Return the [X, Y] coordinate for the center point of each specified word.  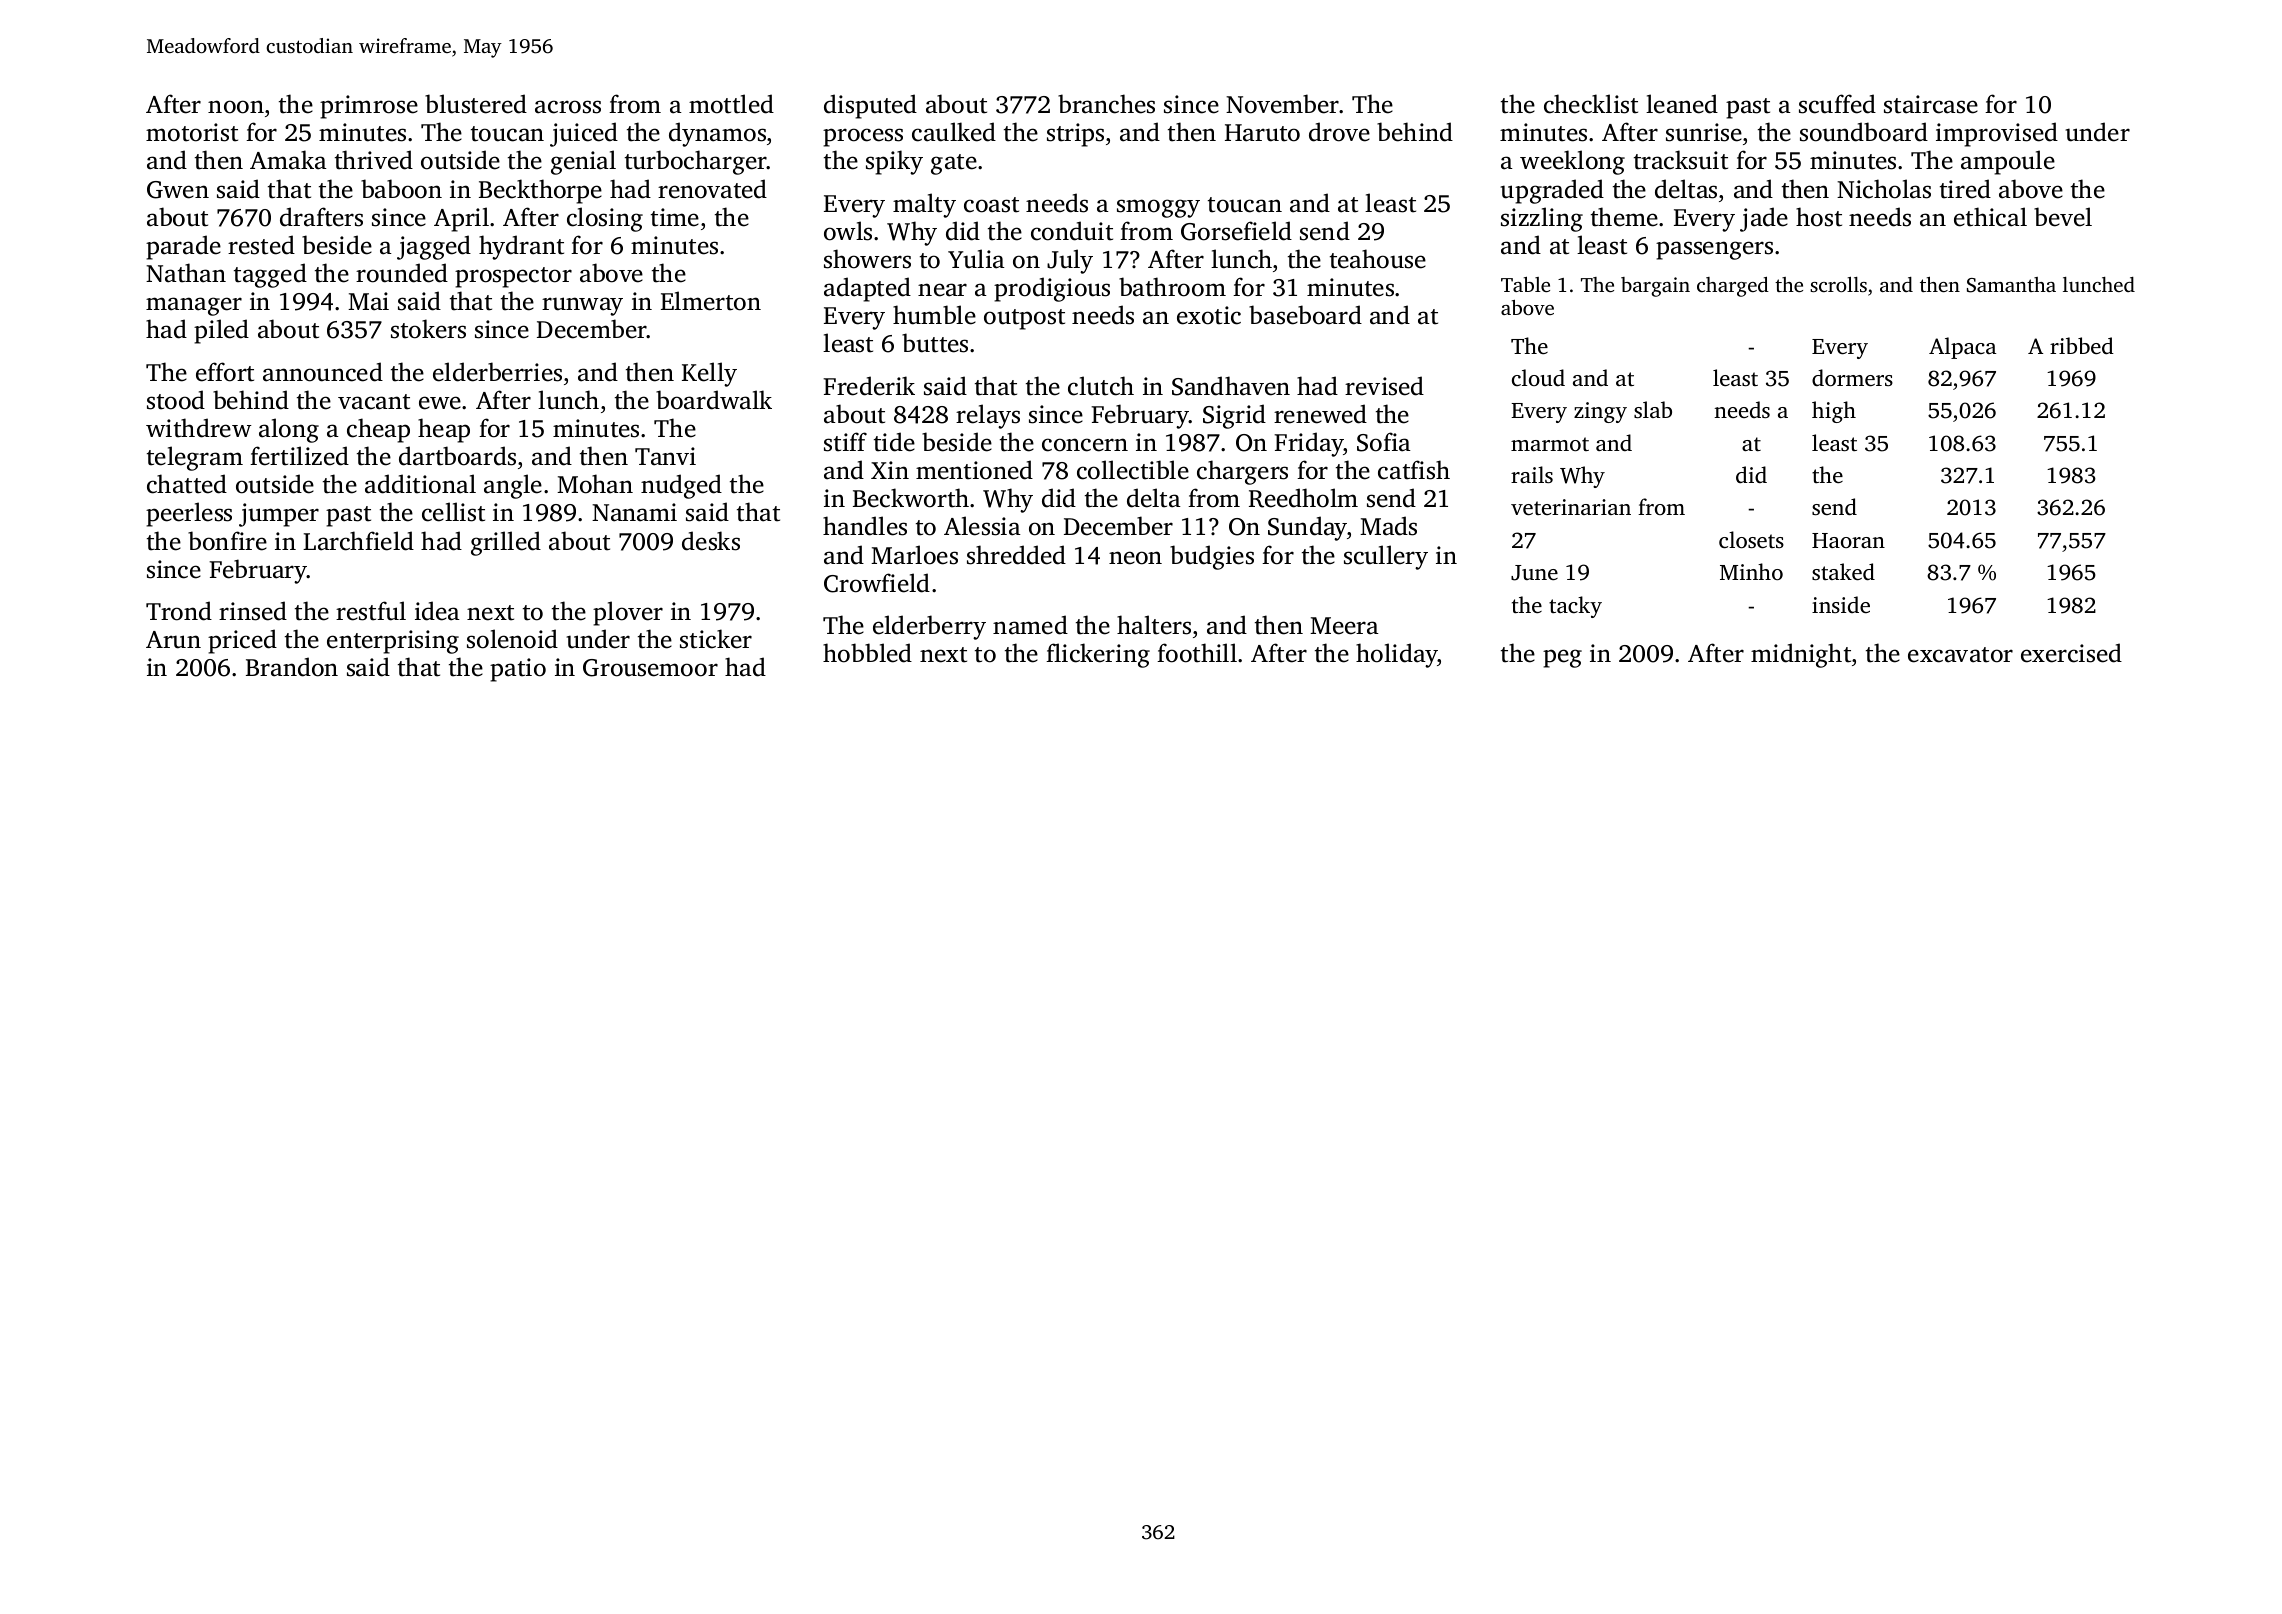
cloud [1538, 377]
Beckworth [911, 498]
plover [628, 613]
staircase [1931, 104]
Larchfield [358, 541]
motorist [192, 132]
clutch [1101, 386]
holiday [1397, 655]
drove [1339, 132]
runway [582, 306]
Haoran [1848, 540]
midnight [1801, 655]
